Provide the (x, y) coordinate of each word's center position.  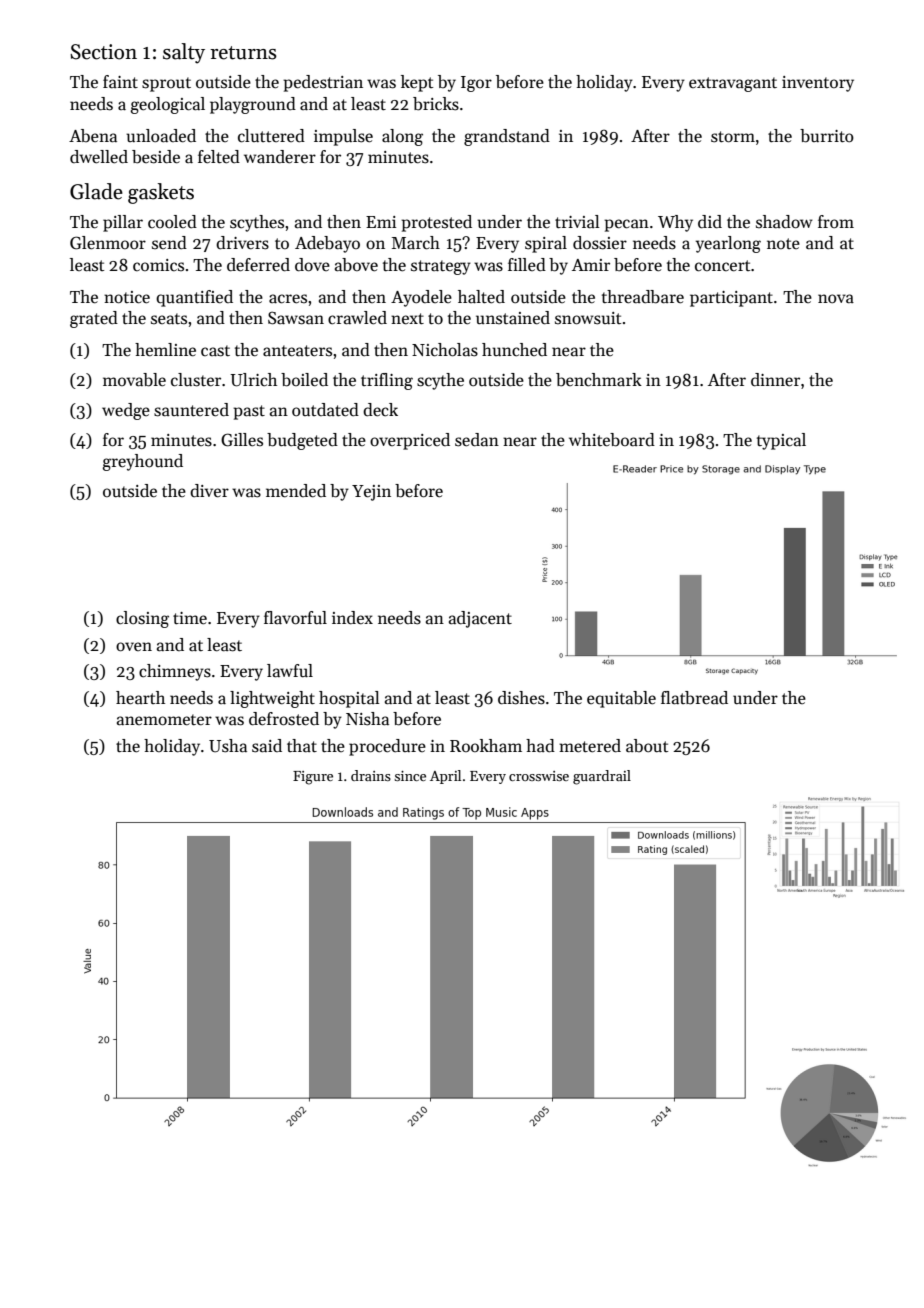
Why (675, 223)
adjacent (480, 619)
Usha (228, 746)
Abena (93, 136)
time (190, 618)
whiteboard (612, 440)
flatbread (694, 698)
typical (781, 441)
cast (215, 351)
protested (436, 223)
